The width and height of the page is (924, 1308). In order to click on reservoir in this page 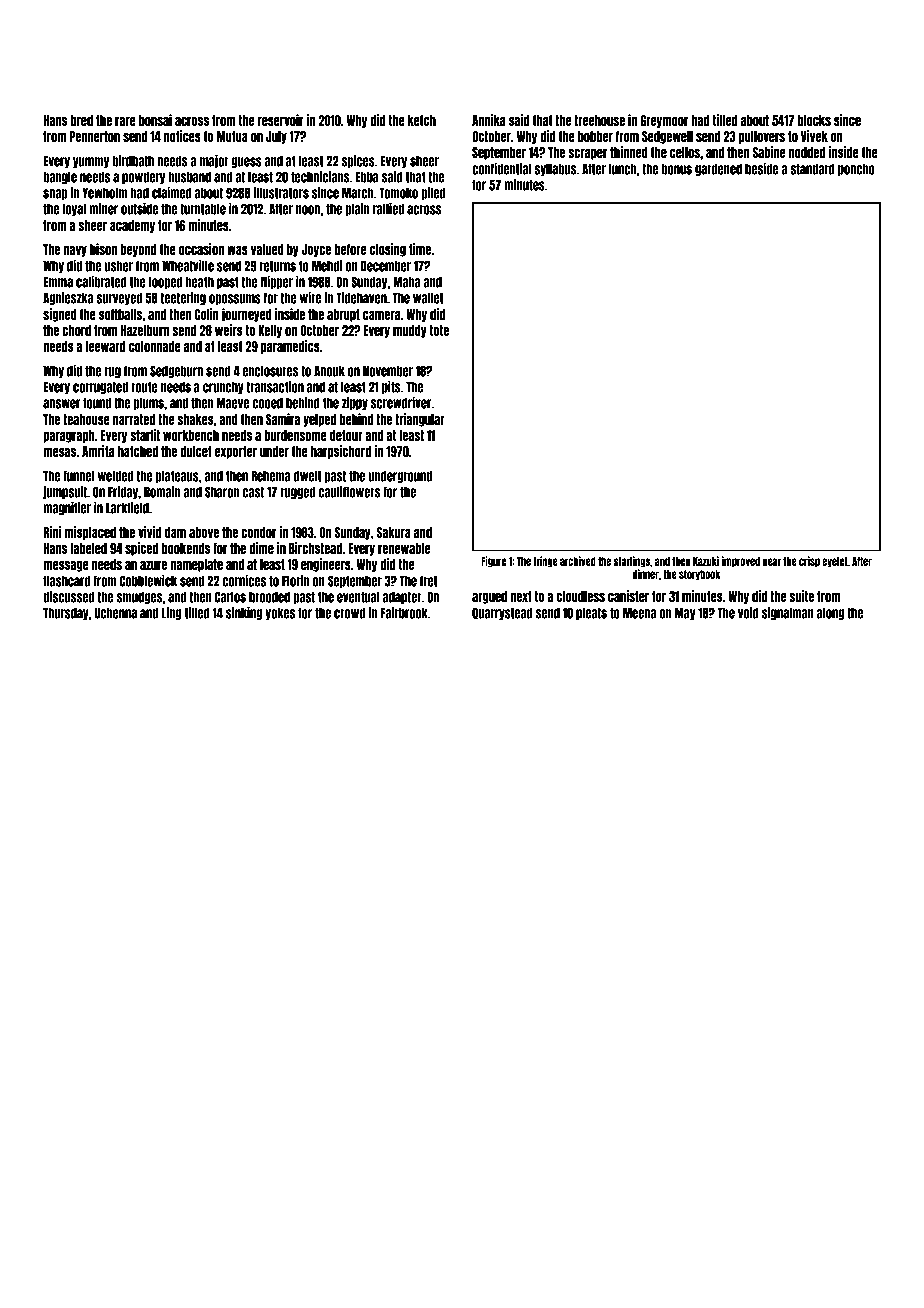, I will do `click(280, 120)`.
